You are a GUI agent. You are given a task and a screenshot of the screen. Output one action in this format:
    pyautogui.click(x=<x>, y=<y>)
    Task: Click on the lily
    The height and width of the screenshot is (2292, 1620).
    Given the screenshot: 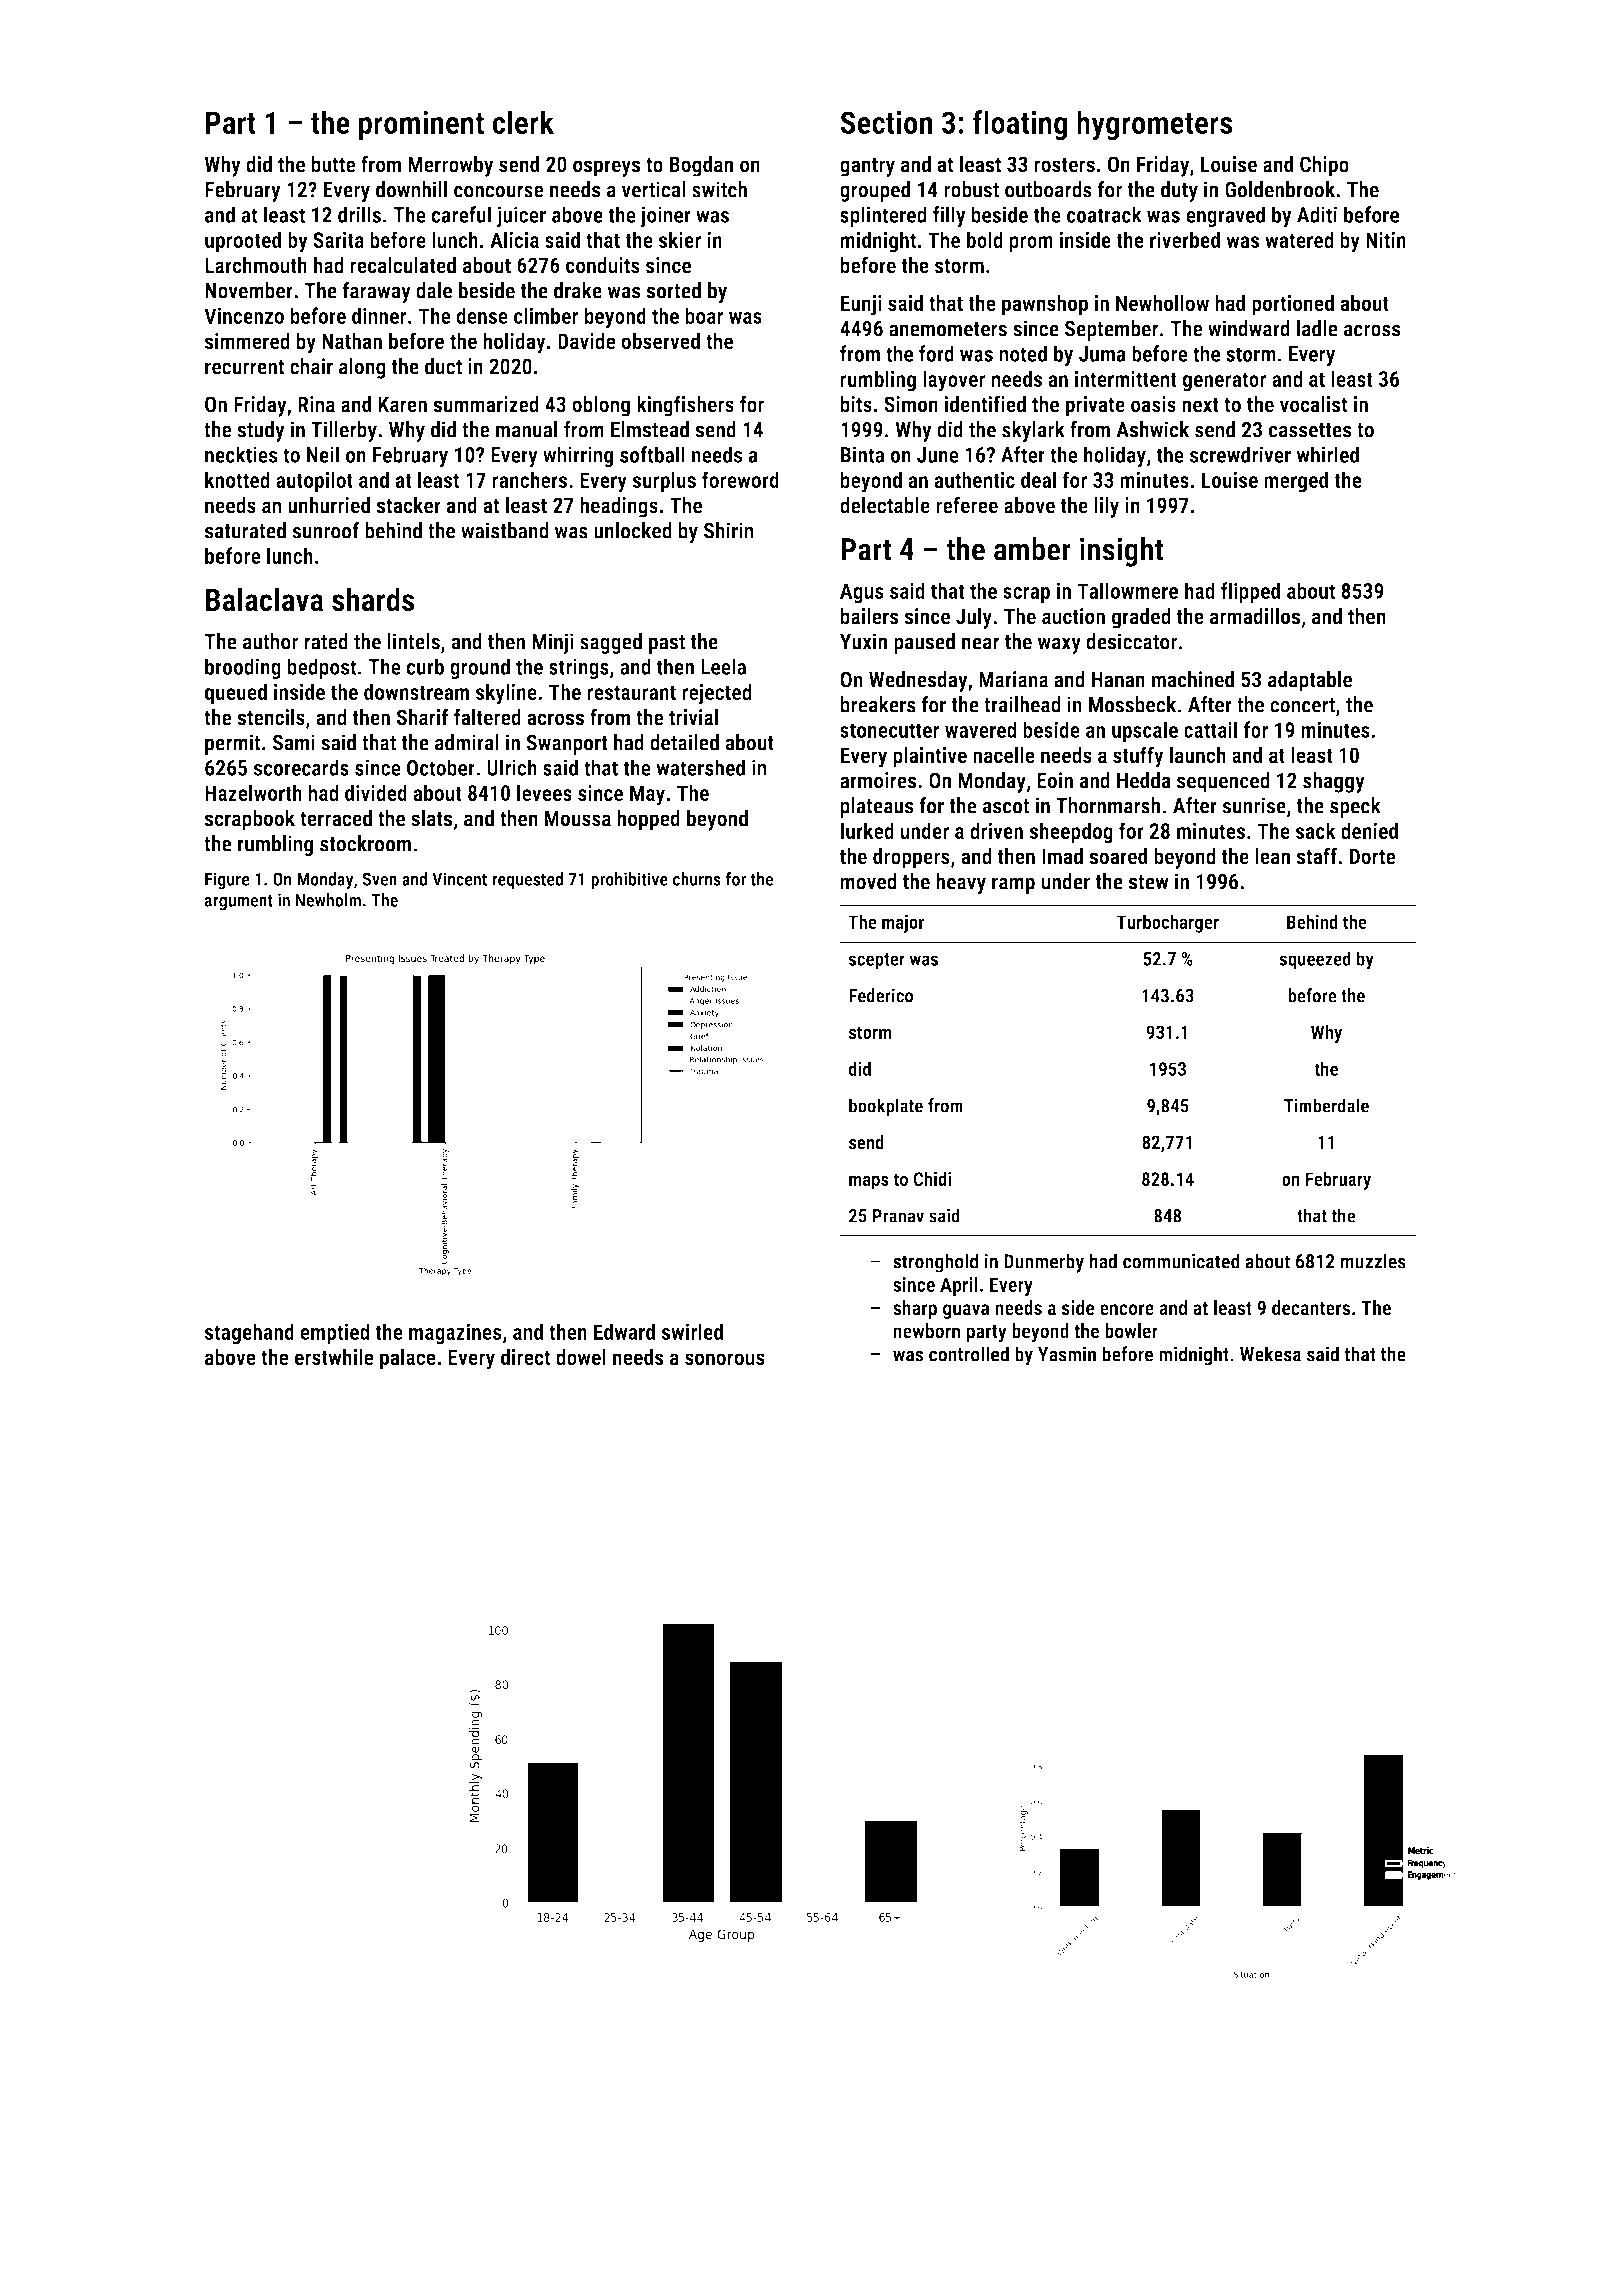 What is the action you would take?
    pyautogui.click(x=1106, y=507)
